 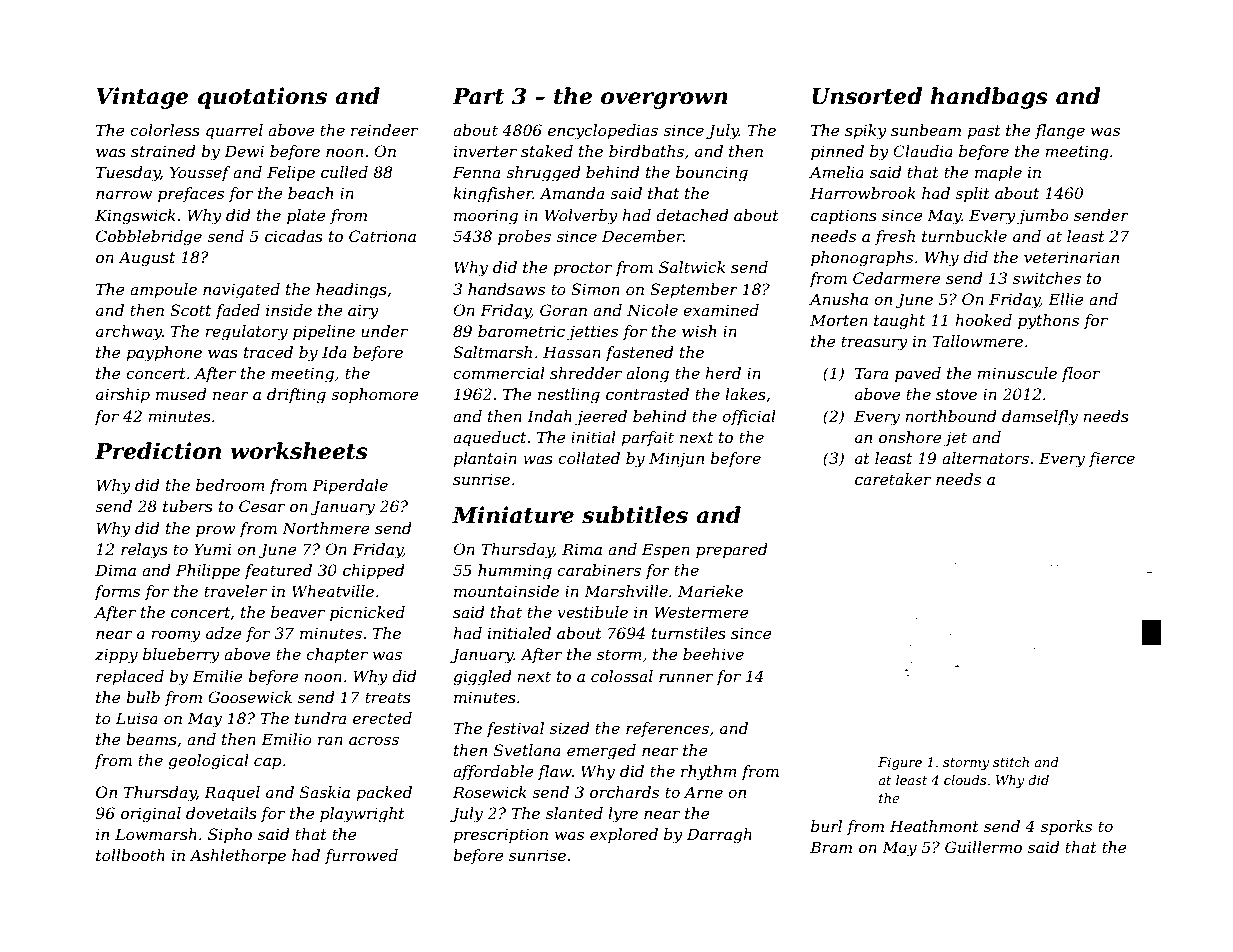 What do you see at coordinates (983, 847) in the screenshot?
I see `Guillermo` at bounding box center [983, 847].
